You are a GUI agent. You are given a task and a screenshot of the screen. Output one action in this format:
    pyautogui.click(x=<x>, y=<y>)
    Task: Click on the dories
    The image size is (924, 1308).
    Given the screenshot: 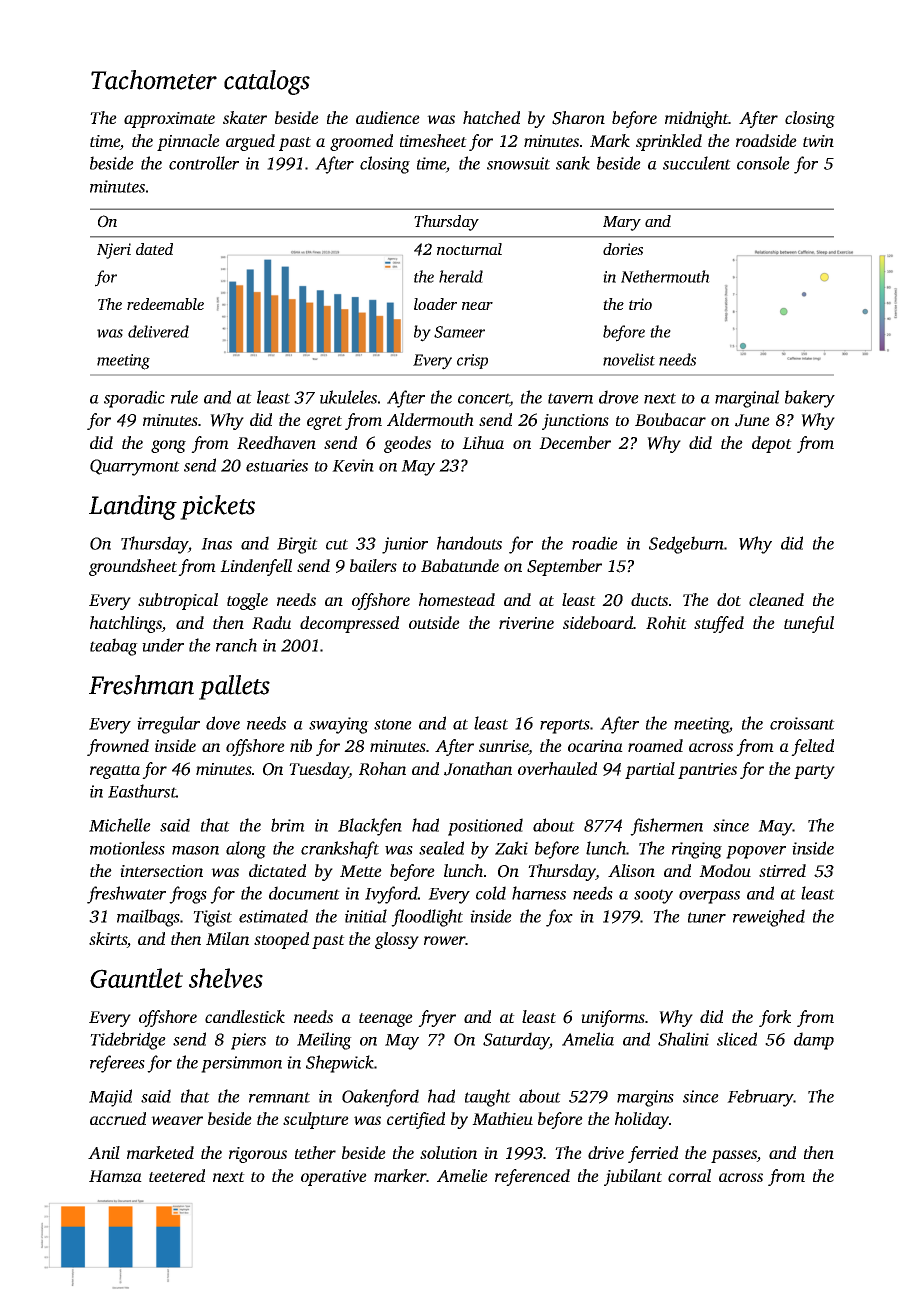 What is the action you would take?
    pyautogui.click(x=623, y=249)
